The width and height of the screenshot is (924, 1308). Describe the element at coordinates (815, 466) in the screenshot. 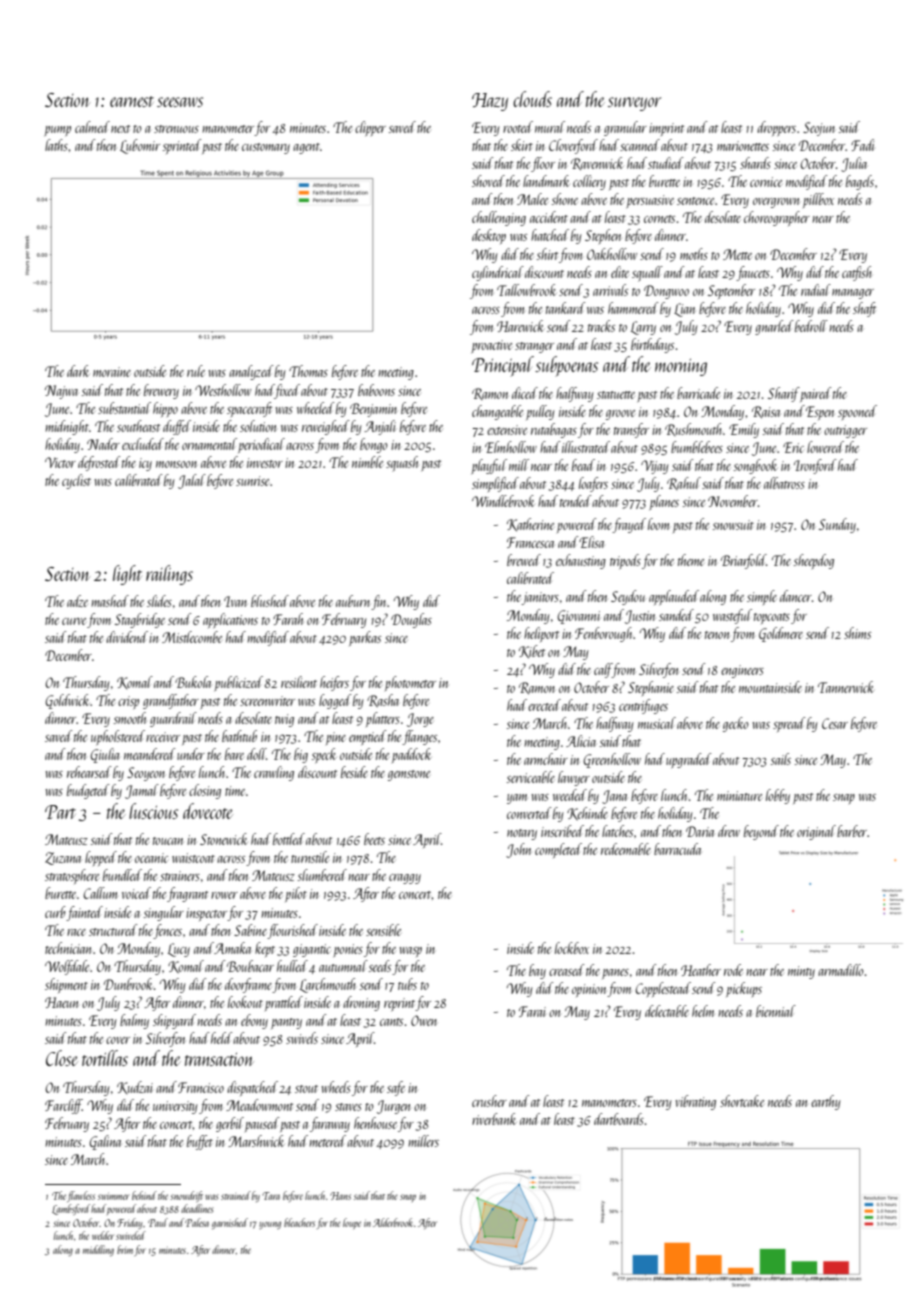

I see `Ironford` at that location.
